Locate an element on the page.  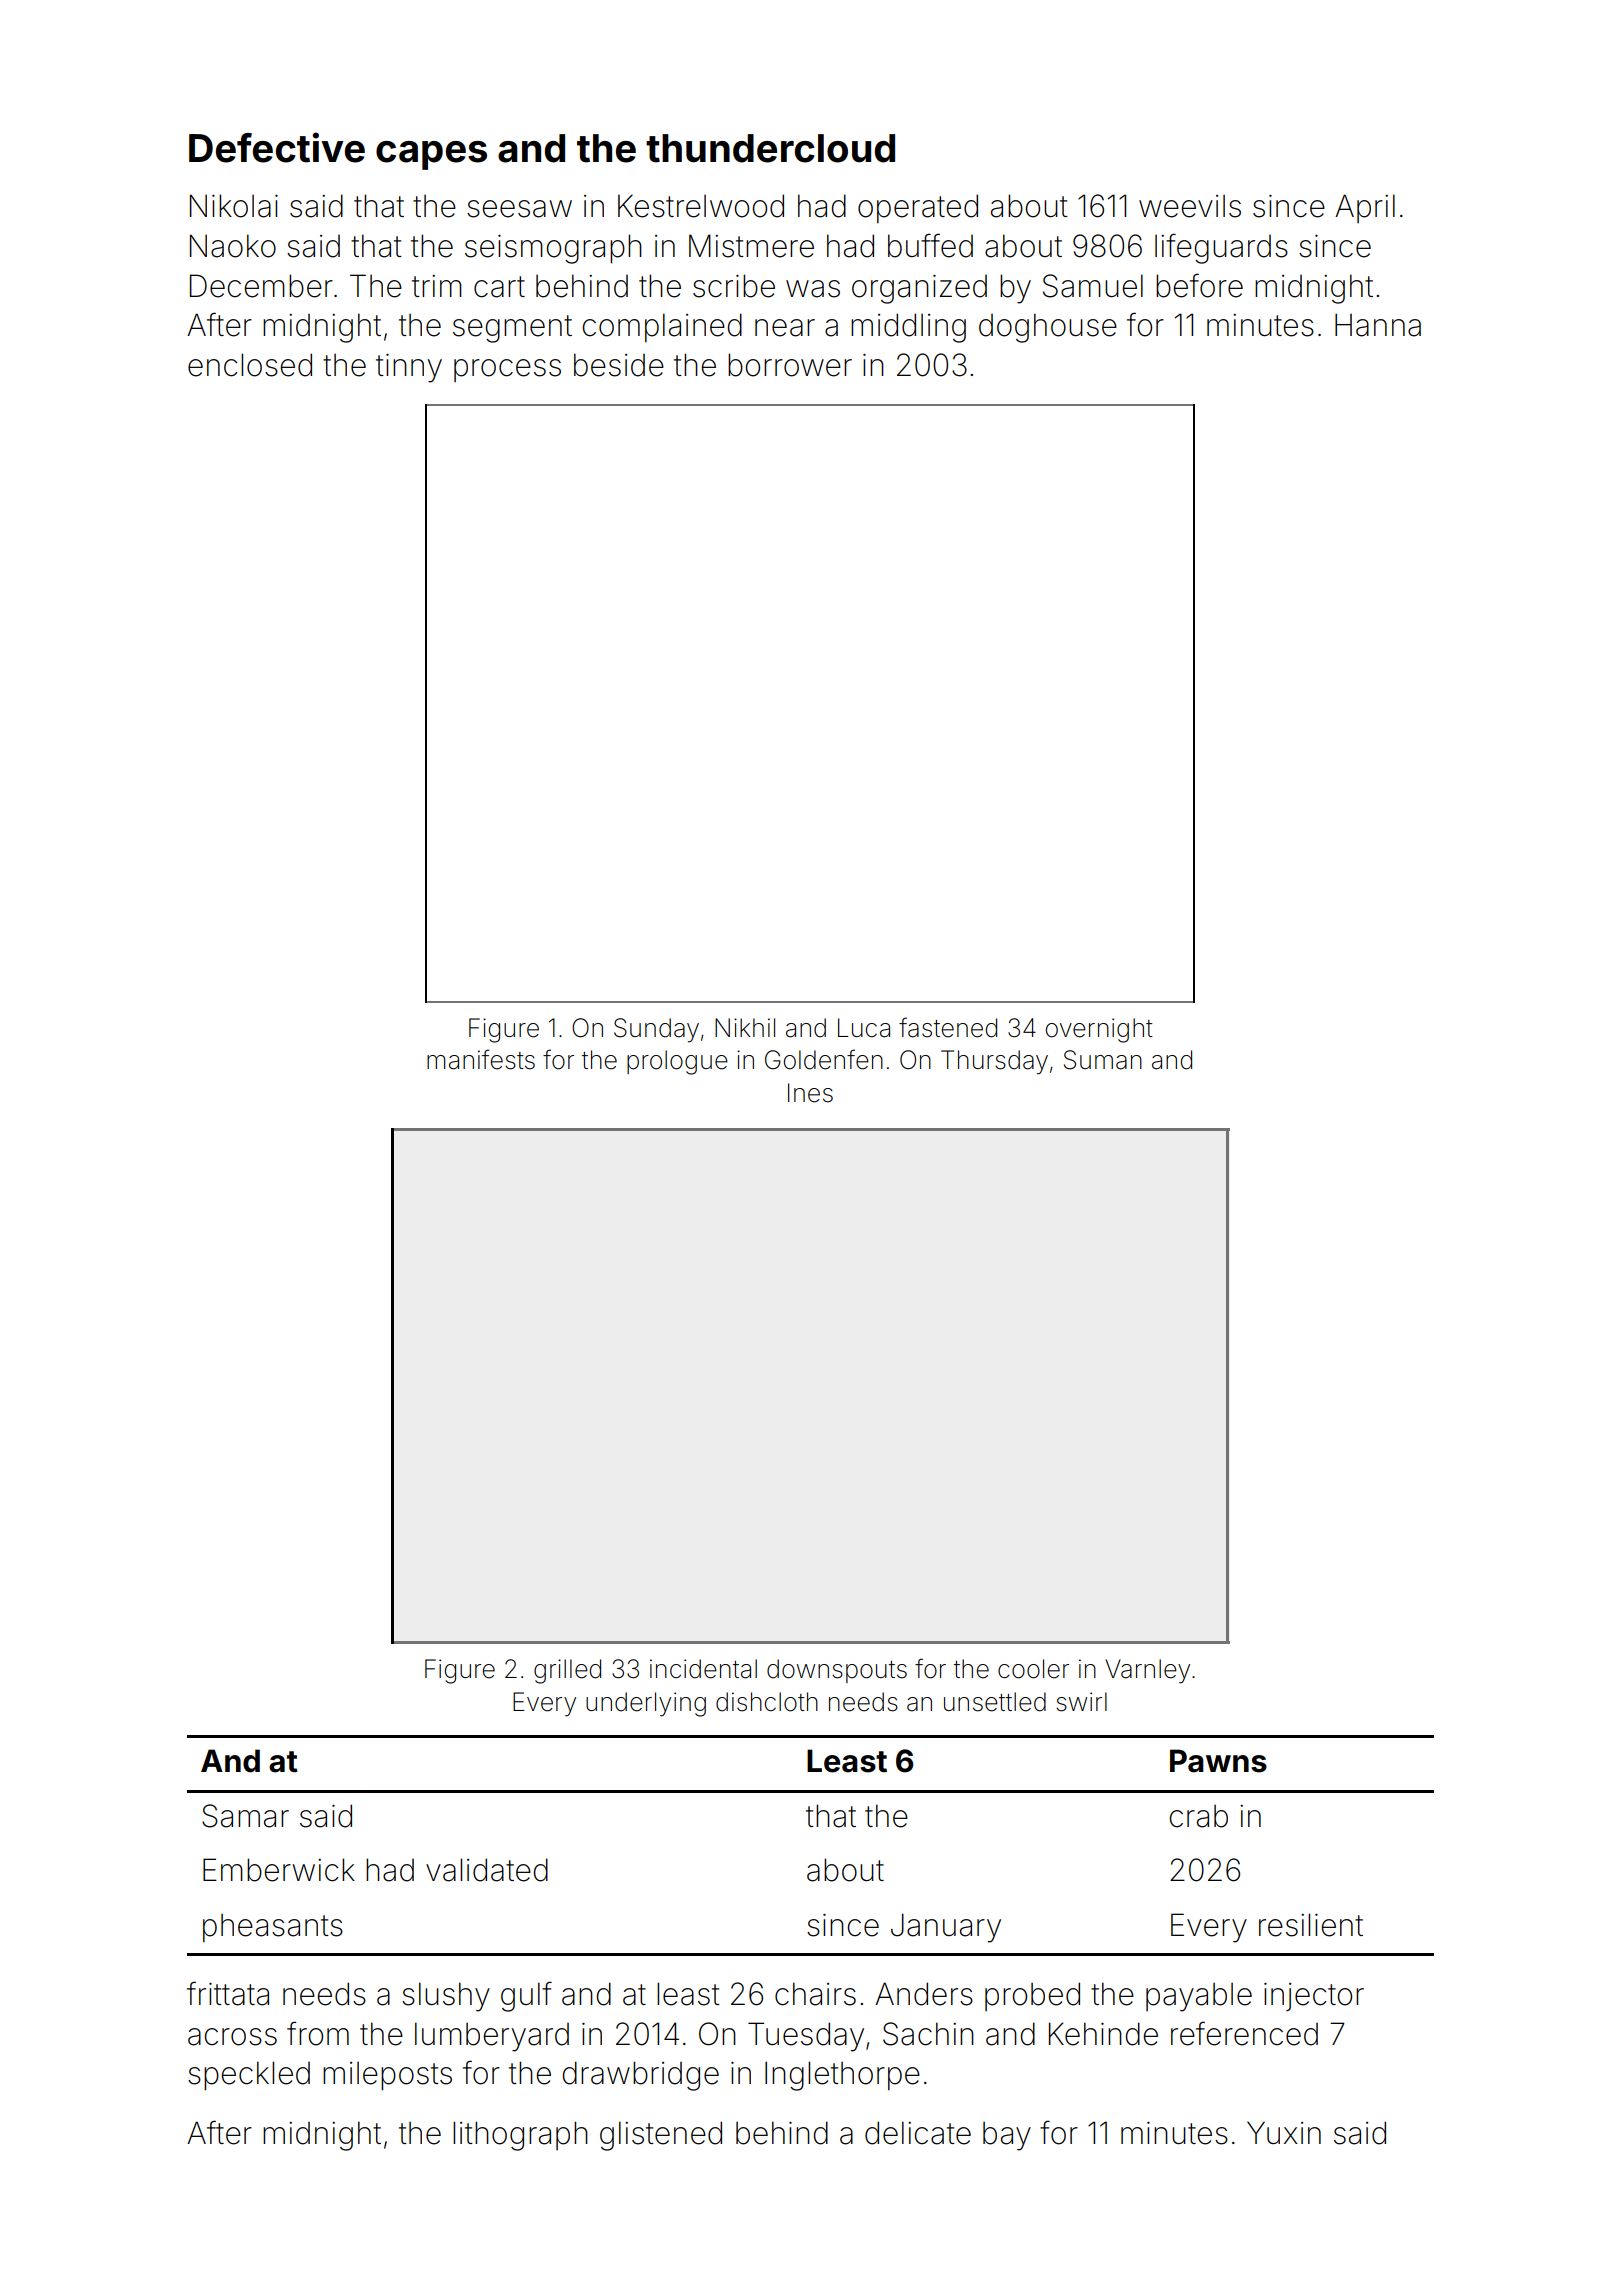
was is located at coordinates (813, 289).
